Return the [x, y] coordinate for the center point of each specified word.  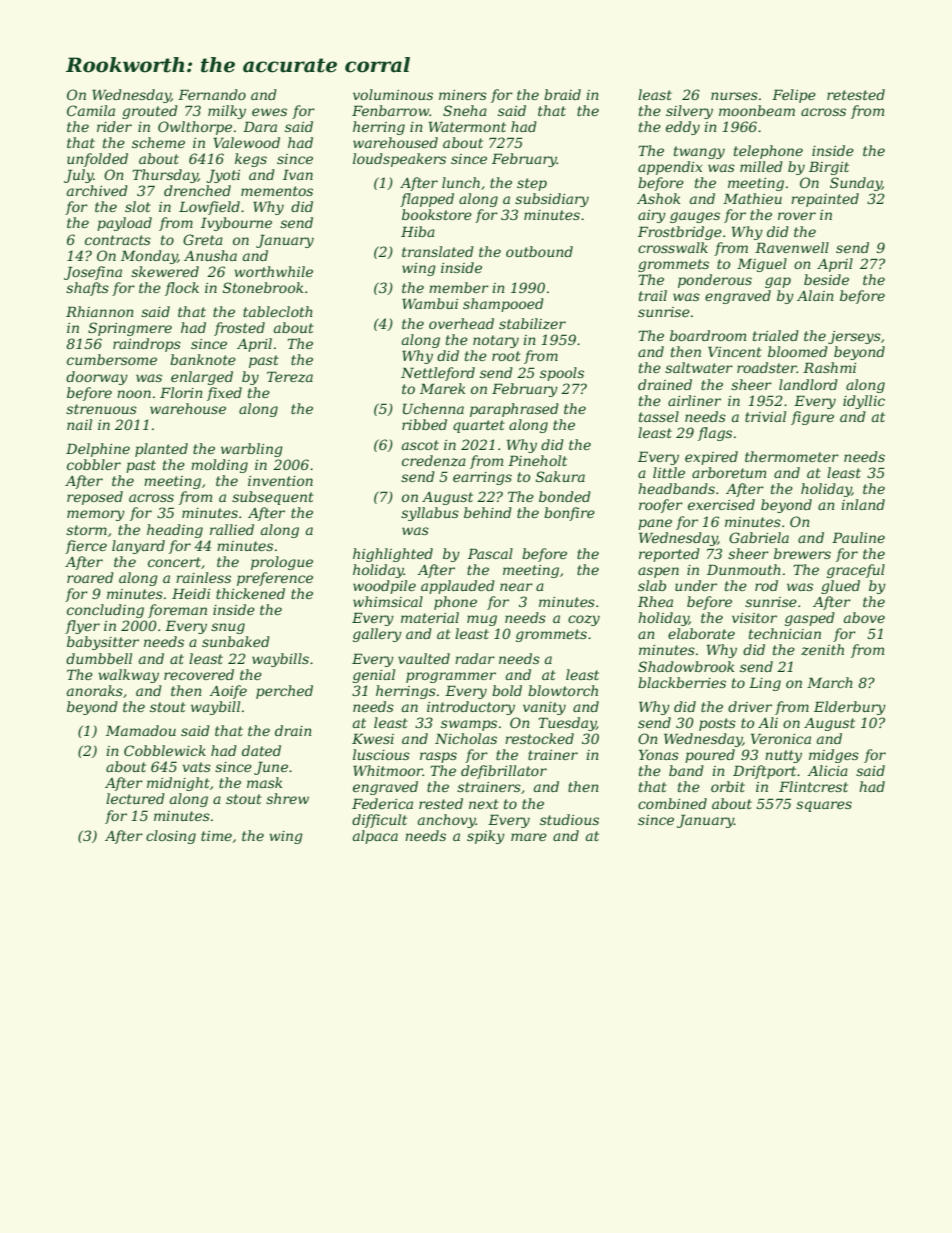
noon [134, 394]
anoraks [95, 690]
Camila [91, 110]
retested [856, 94]
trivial [765, 416]
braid [562, 94]
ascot [420, 445]
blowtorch [563, 690]
